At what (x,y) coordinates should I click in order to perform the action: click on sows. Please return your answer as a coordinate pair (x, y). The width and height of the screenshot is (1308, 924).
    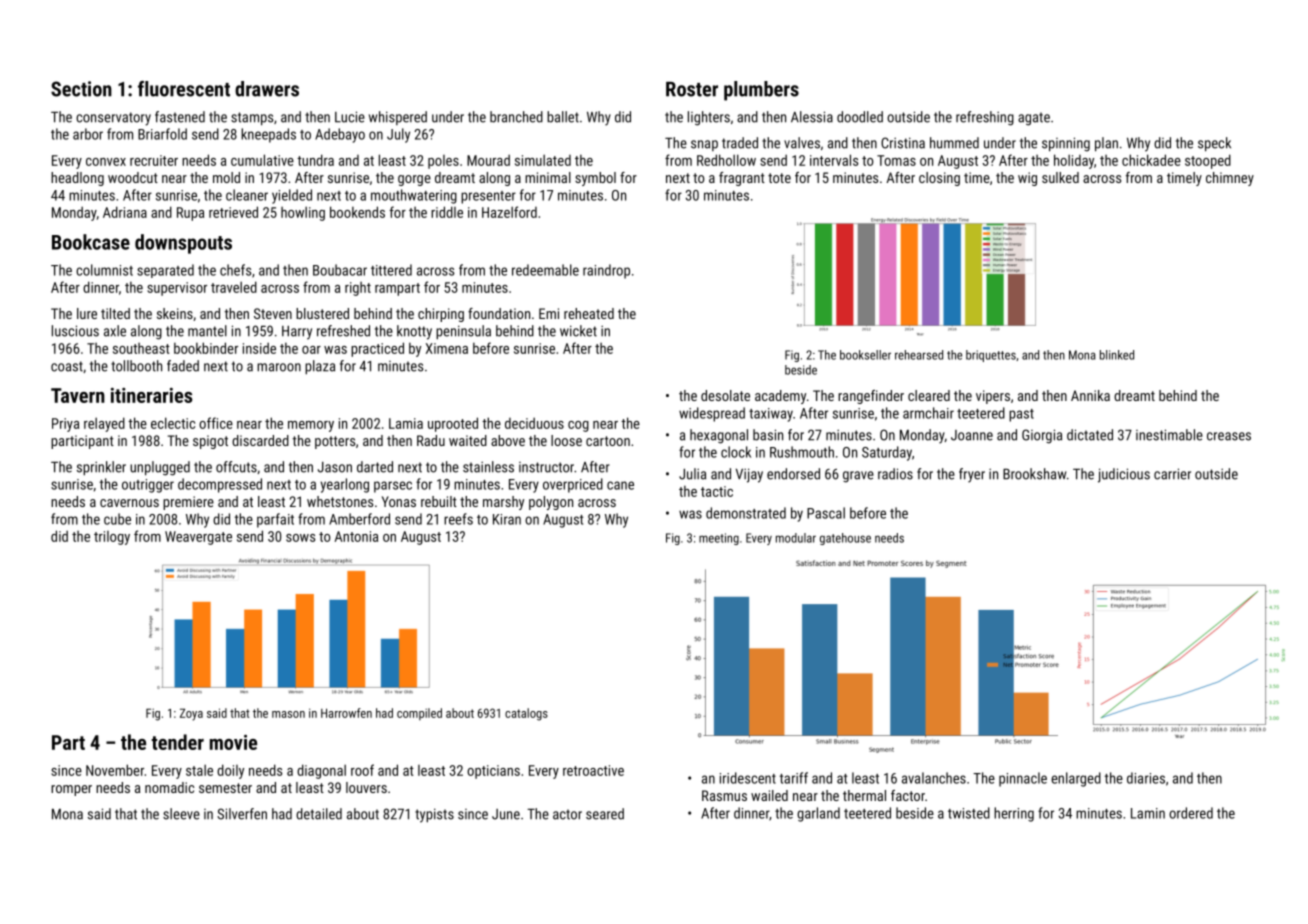
    Looking at the image, I should click on (300, 538).
